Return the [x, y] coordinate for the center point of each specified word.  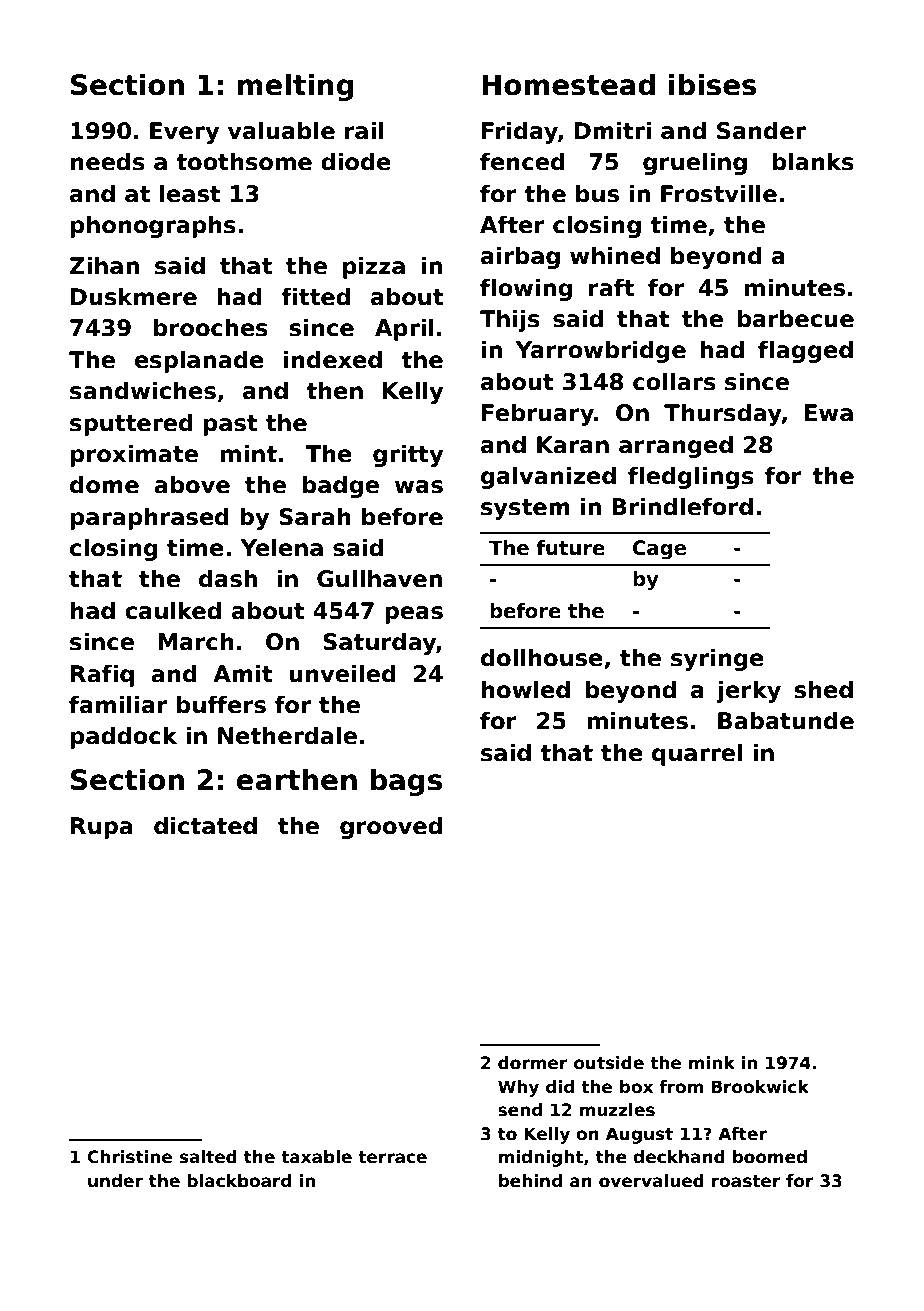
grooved [391, 827]
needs [108, 161]
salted [208, 1157]
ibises [713, 84]
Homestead [568, 84]
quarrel [697, 754]
